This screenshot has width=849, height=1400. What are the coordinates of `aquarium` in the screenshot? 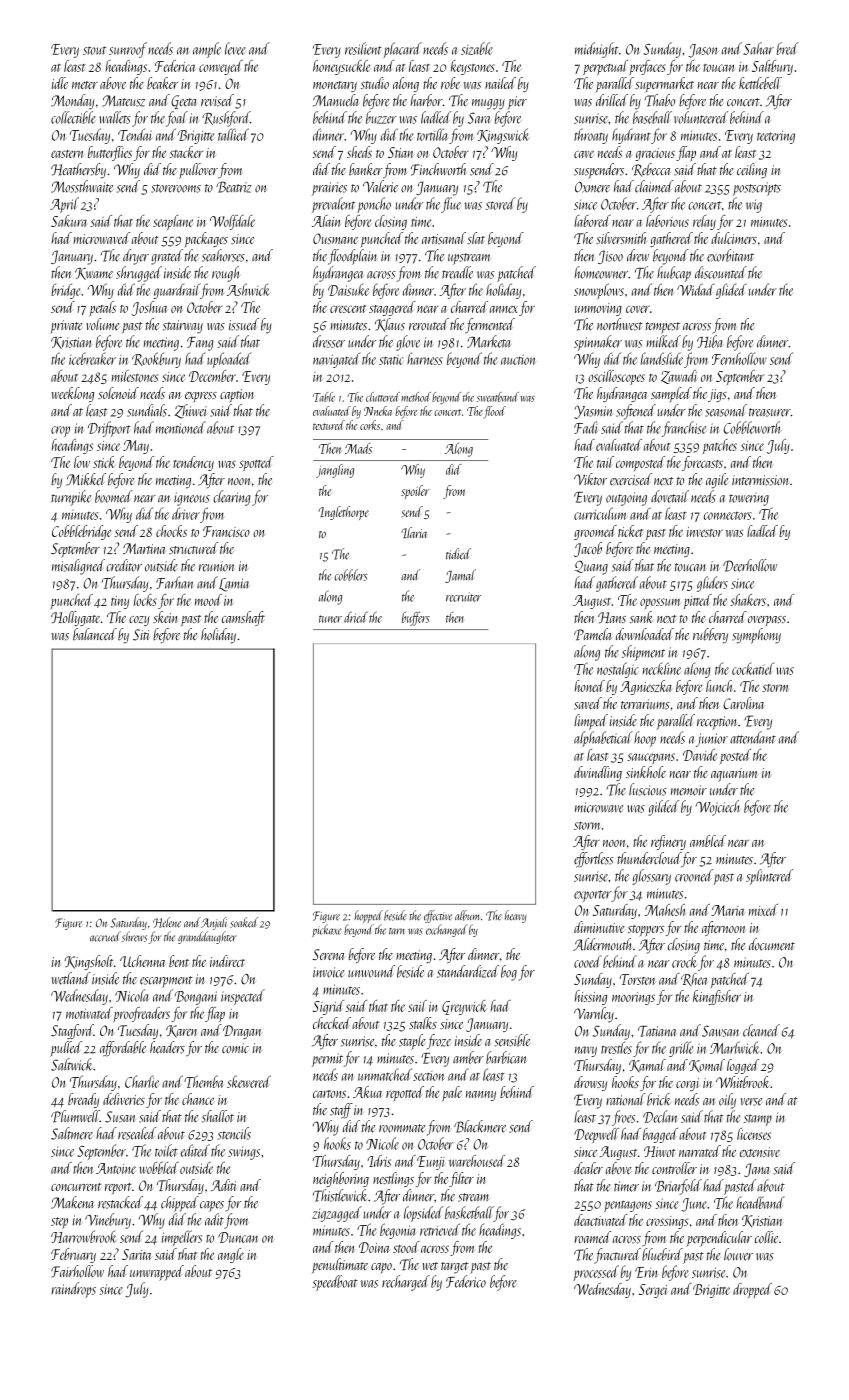 It's located at (734, 775).
